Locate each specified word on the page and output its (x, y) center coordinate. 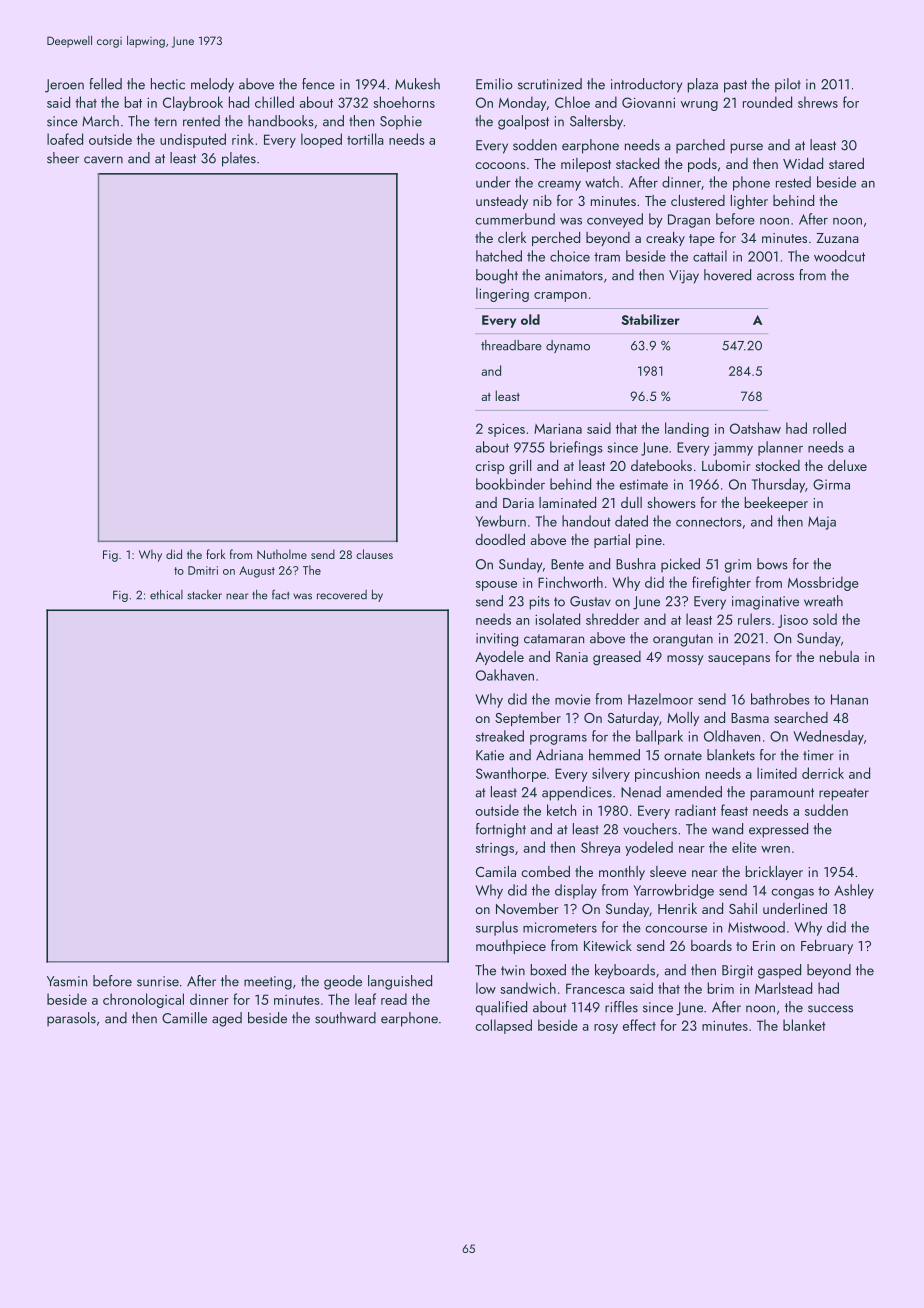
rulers (754, 619)
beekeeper (776, 504)
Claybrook (193, 103)
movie (573, 699)
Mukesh (417, 84)
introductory (646, 85)
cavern (103, 160)
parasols (71, 1019)
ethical (166, 595)
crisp (489, 467)
